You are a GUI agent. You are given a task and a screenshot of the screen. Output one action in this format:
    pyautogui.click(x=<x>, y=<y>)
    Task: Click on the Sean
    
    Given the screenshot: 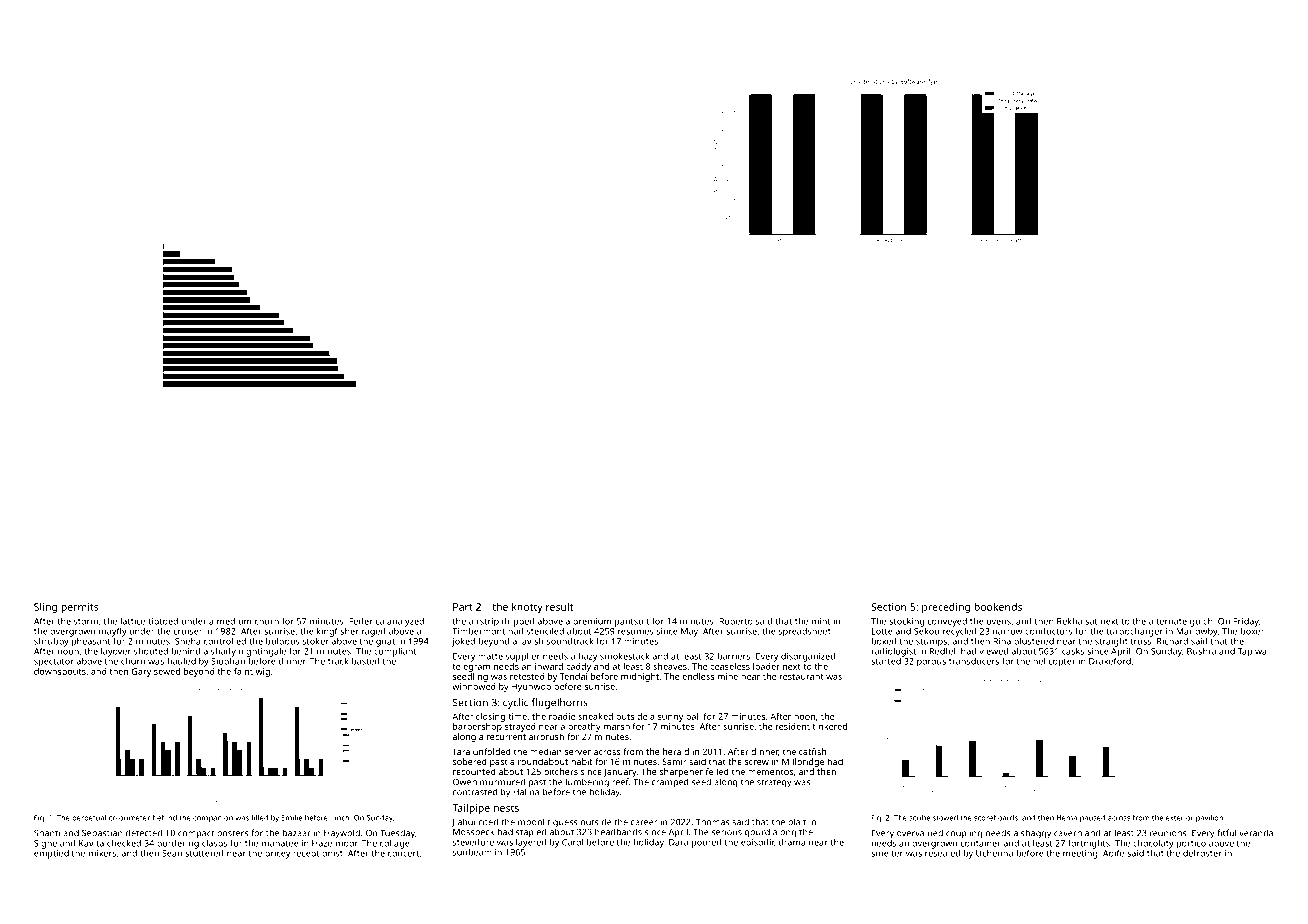 What is the action you would take?
    pyautogui.click(x=172, y=853)
